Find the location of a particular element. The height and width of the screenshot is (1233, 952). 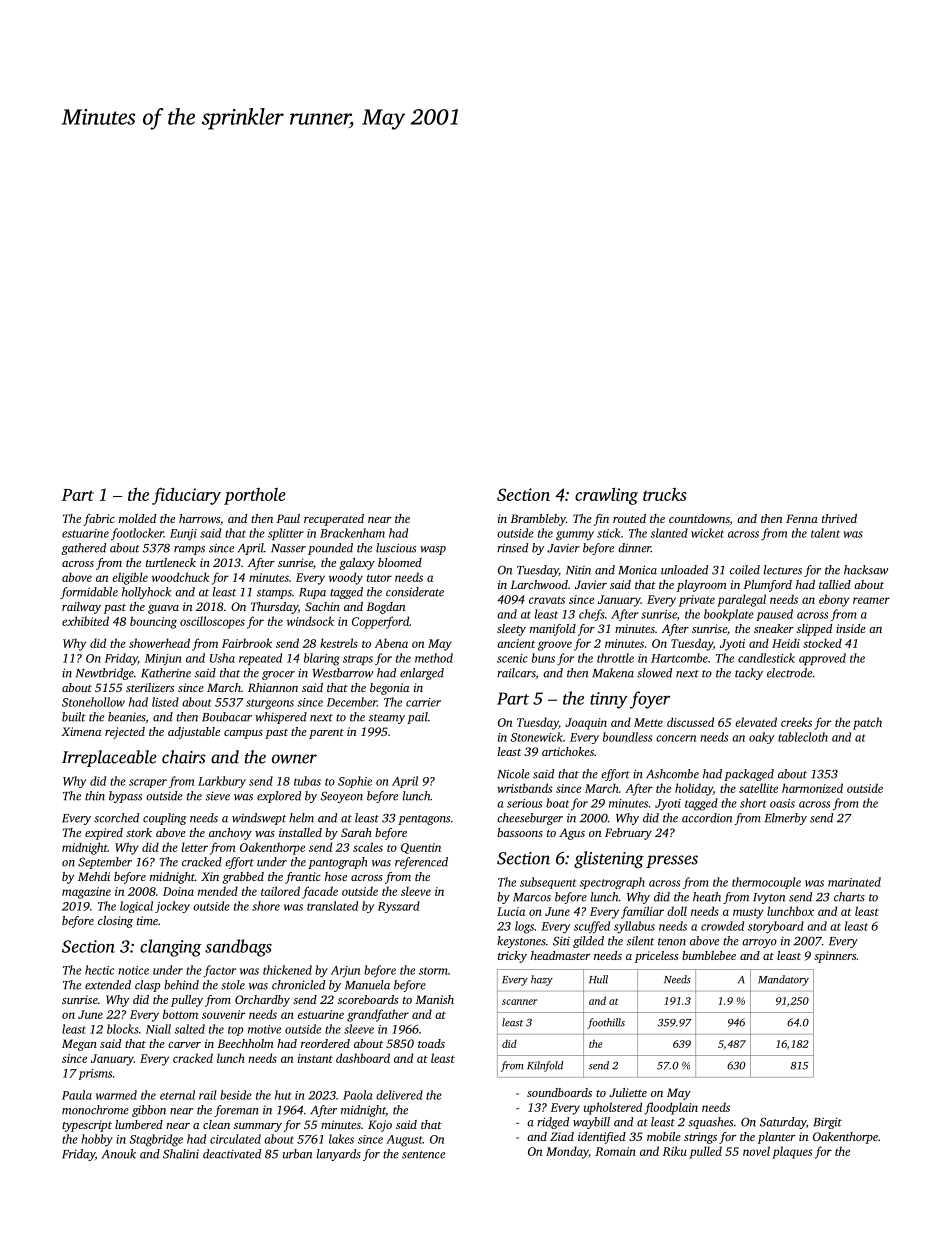

tricky is located at coordinates (512, 957).
